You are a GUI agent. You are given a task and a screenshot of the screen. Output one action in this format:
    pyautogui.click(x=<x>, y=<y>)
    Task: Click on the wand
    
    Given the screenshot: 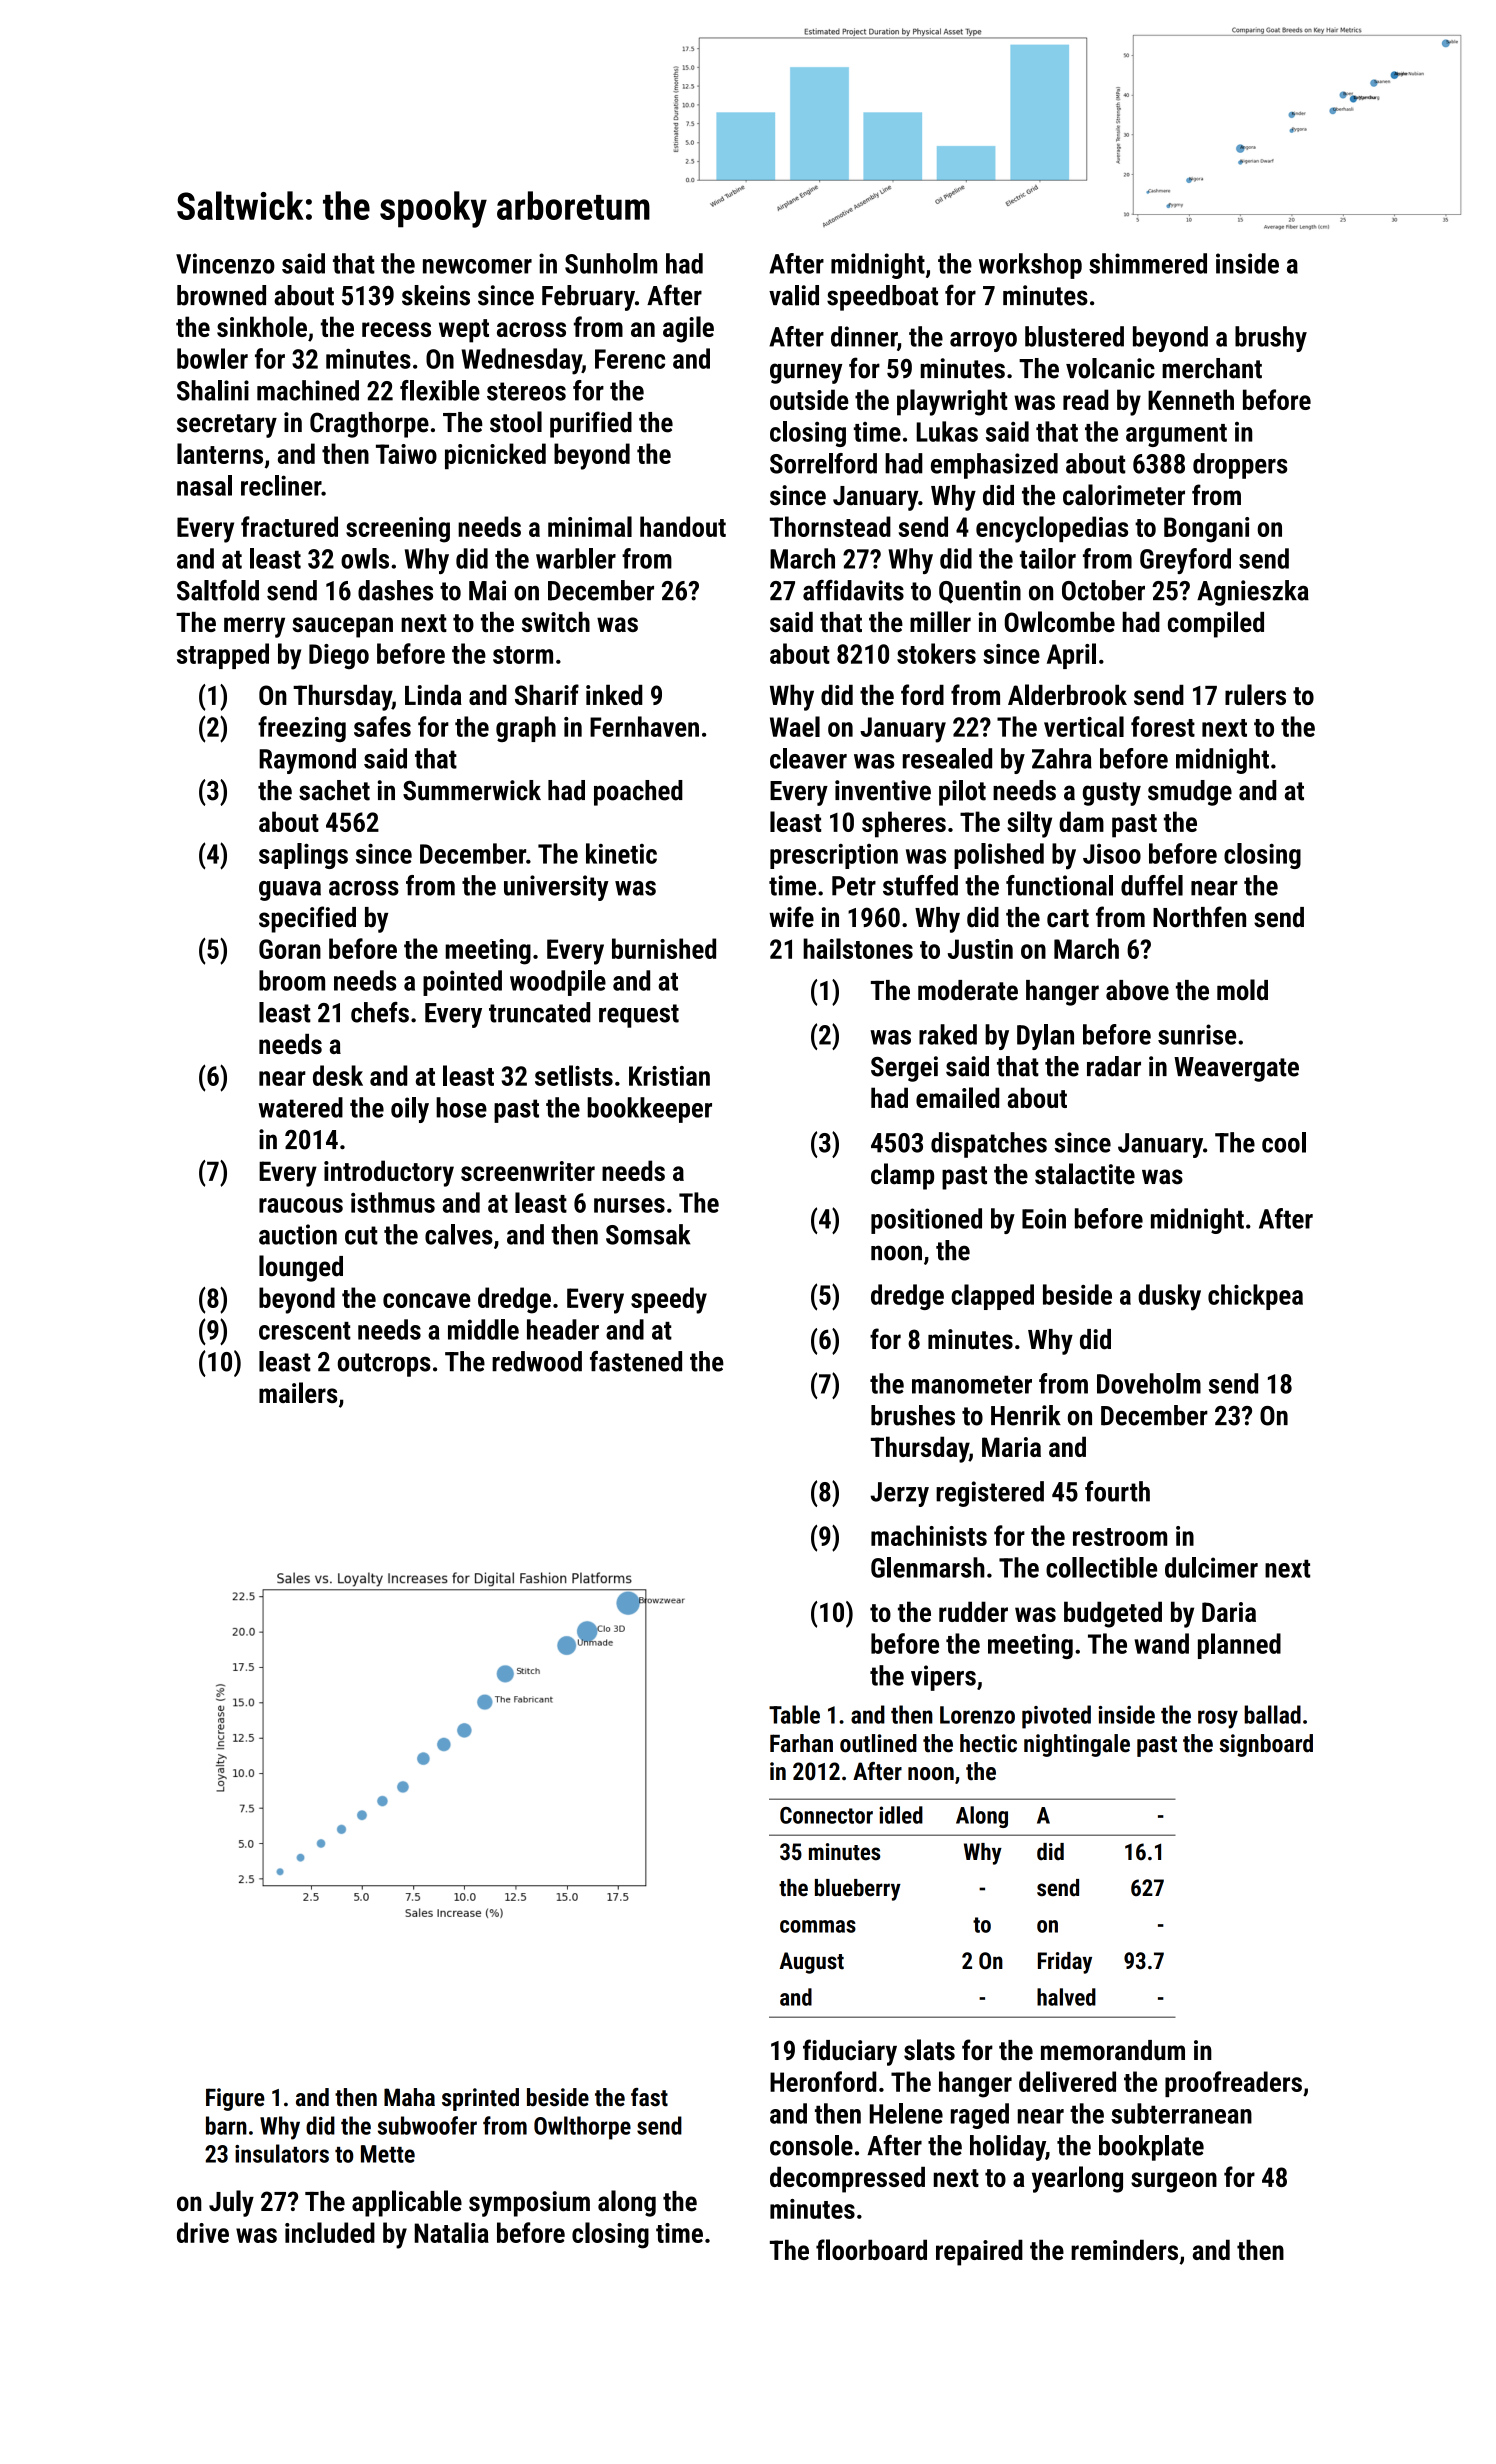 What is the action you would take?
    pyautogui.click(x=1161, y=1643)
